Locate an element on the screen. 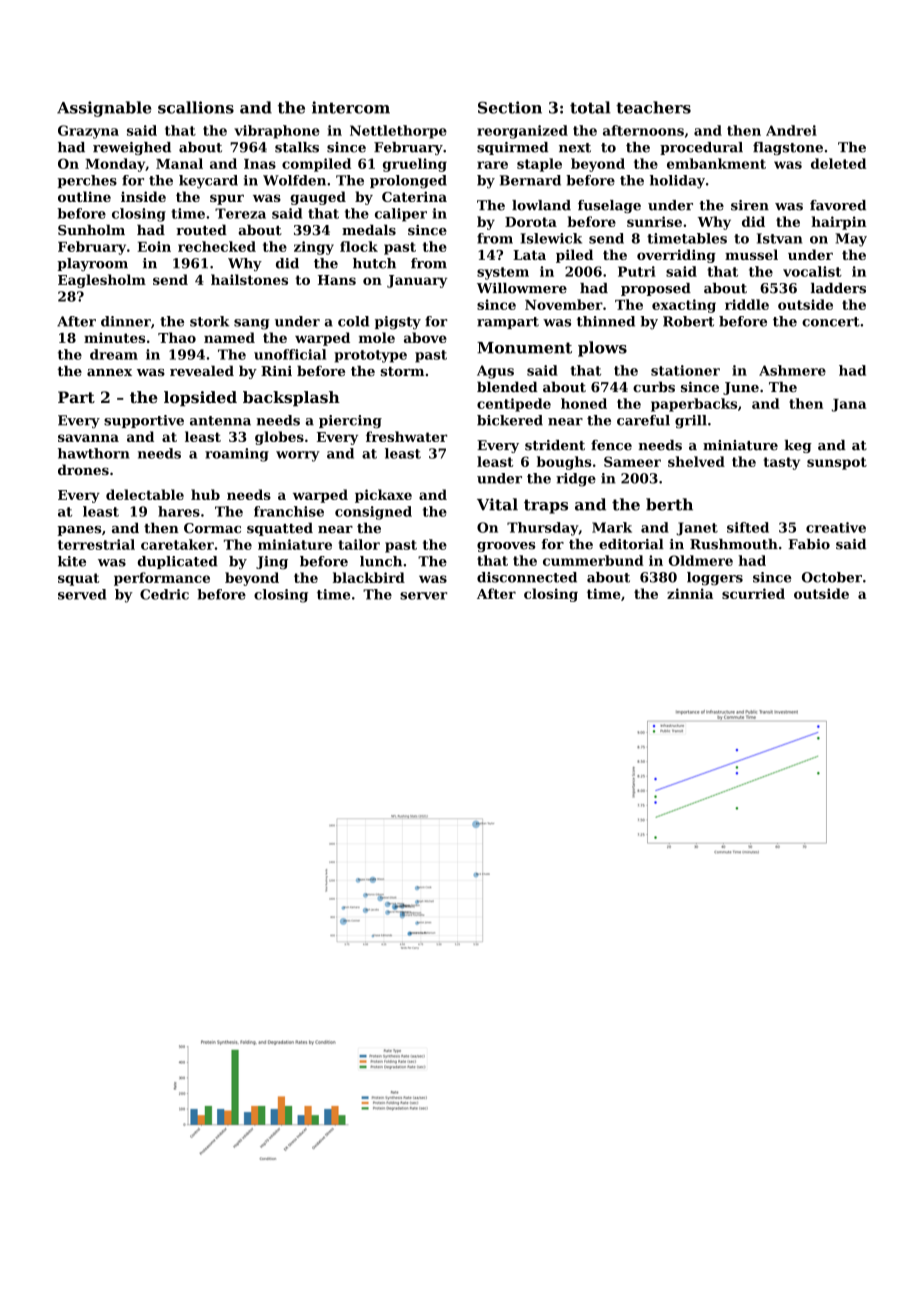 This screenshot has height=1308, width=924. Section is located at coordinates (510, 107).
